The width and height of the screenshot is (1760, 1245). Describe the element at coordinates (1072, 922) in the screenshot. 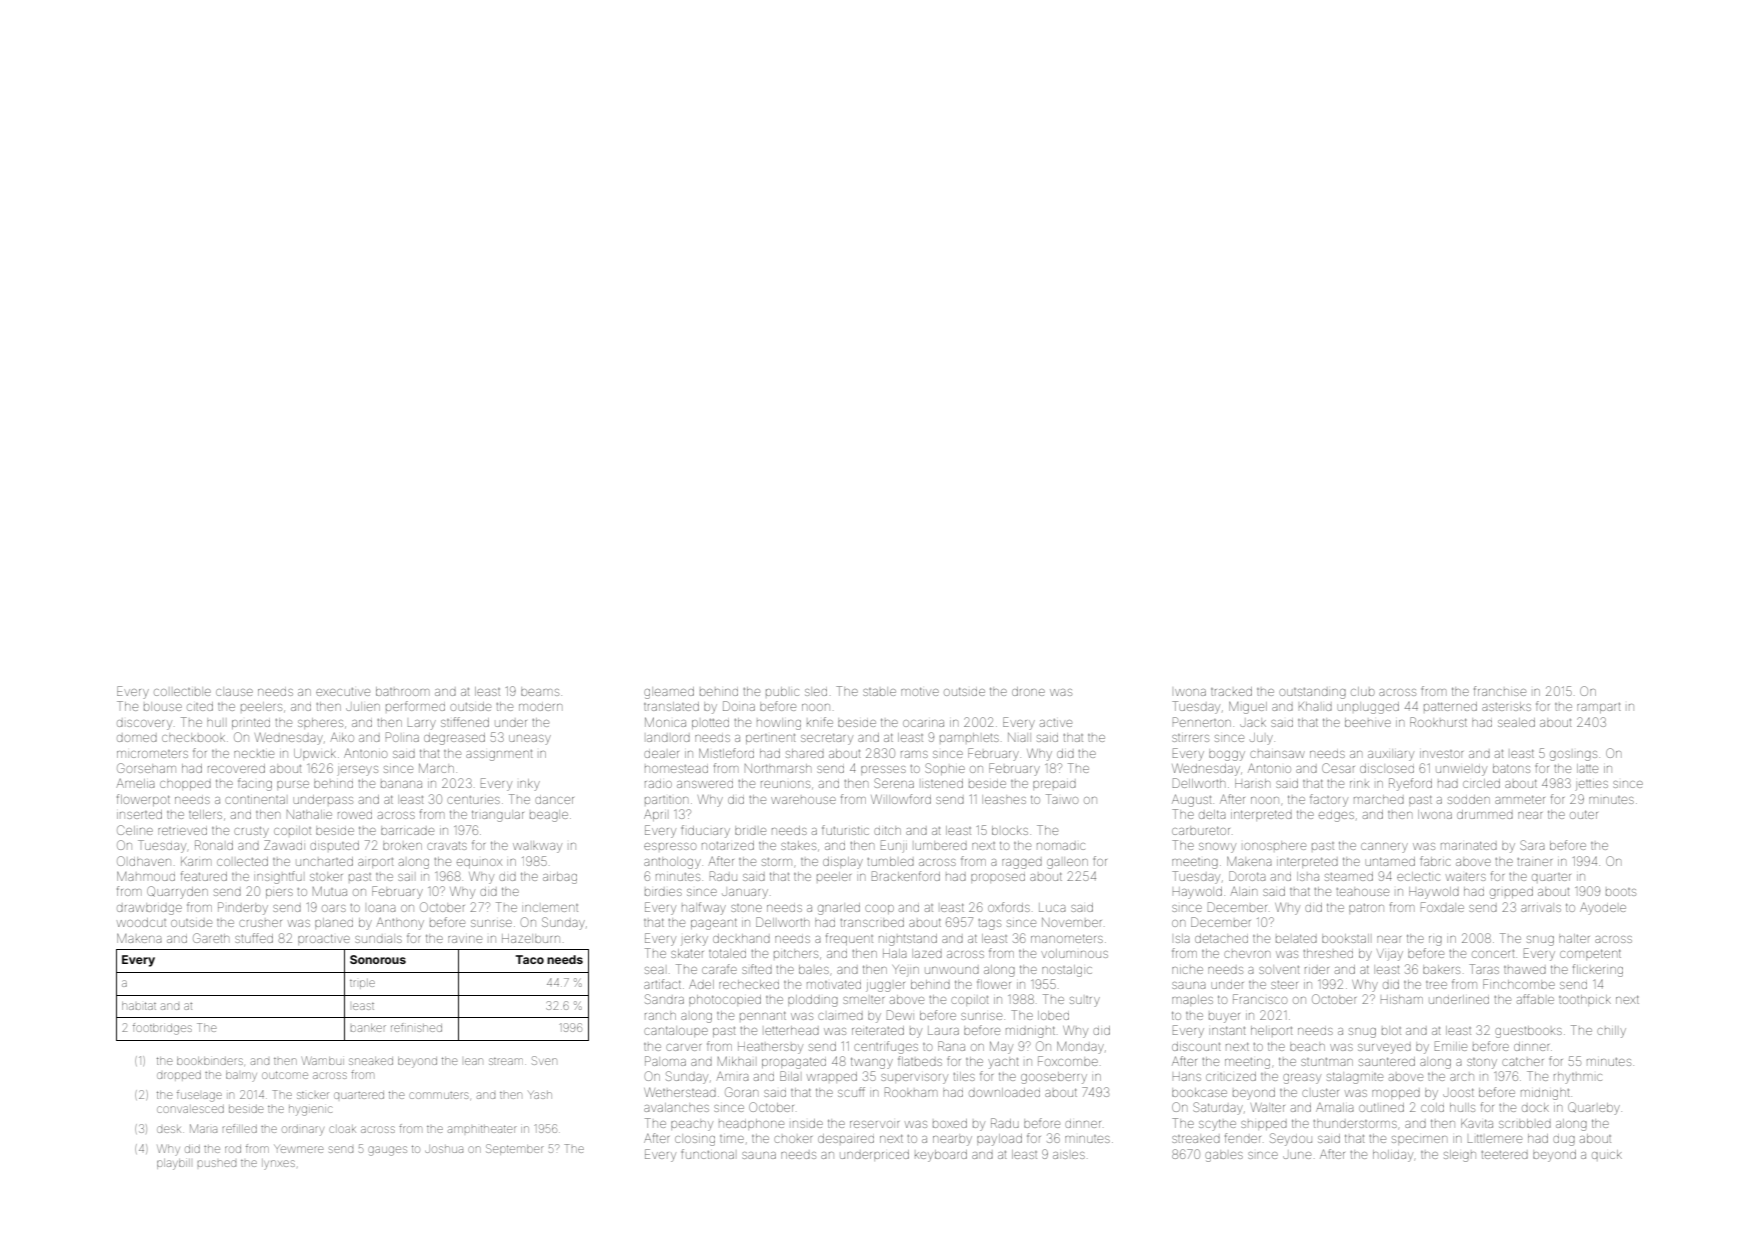

I see `November` at that location.
